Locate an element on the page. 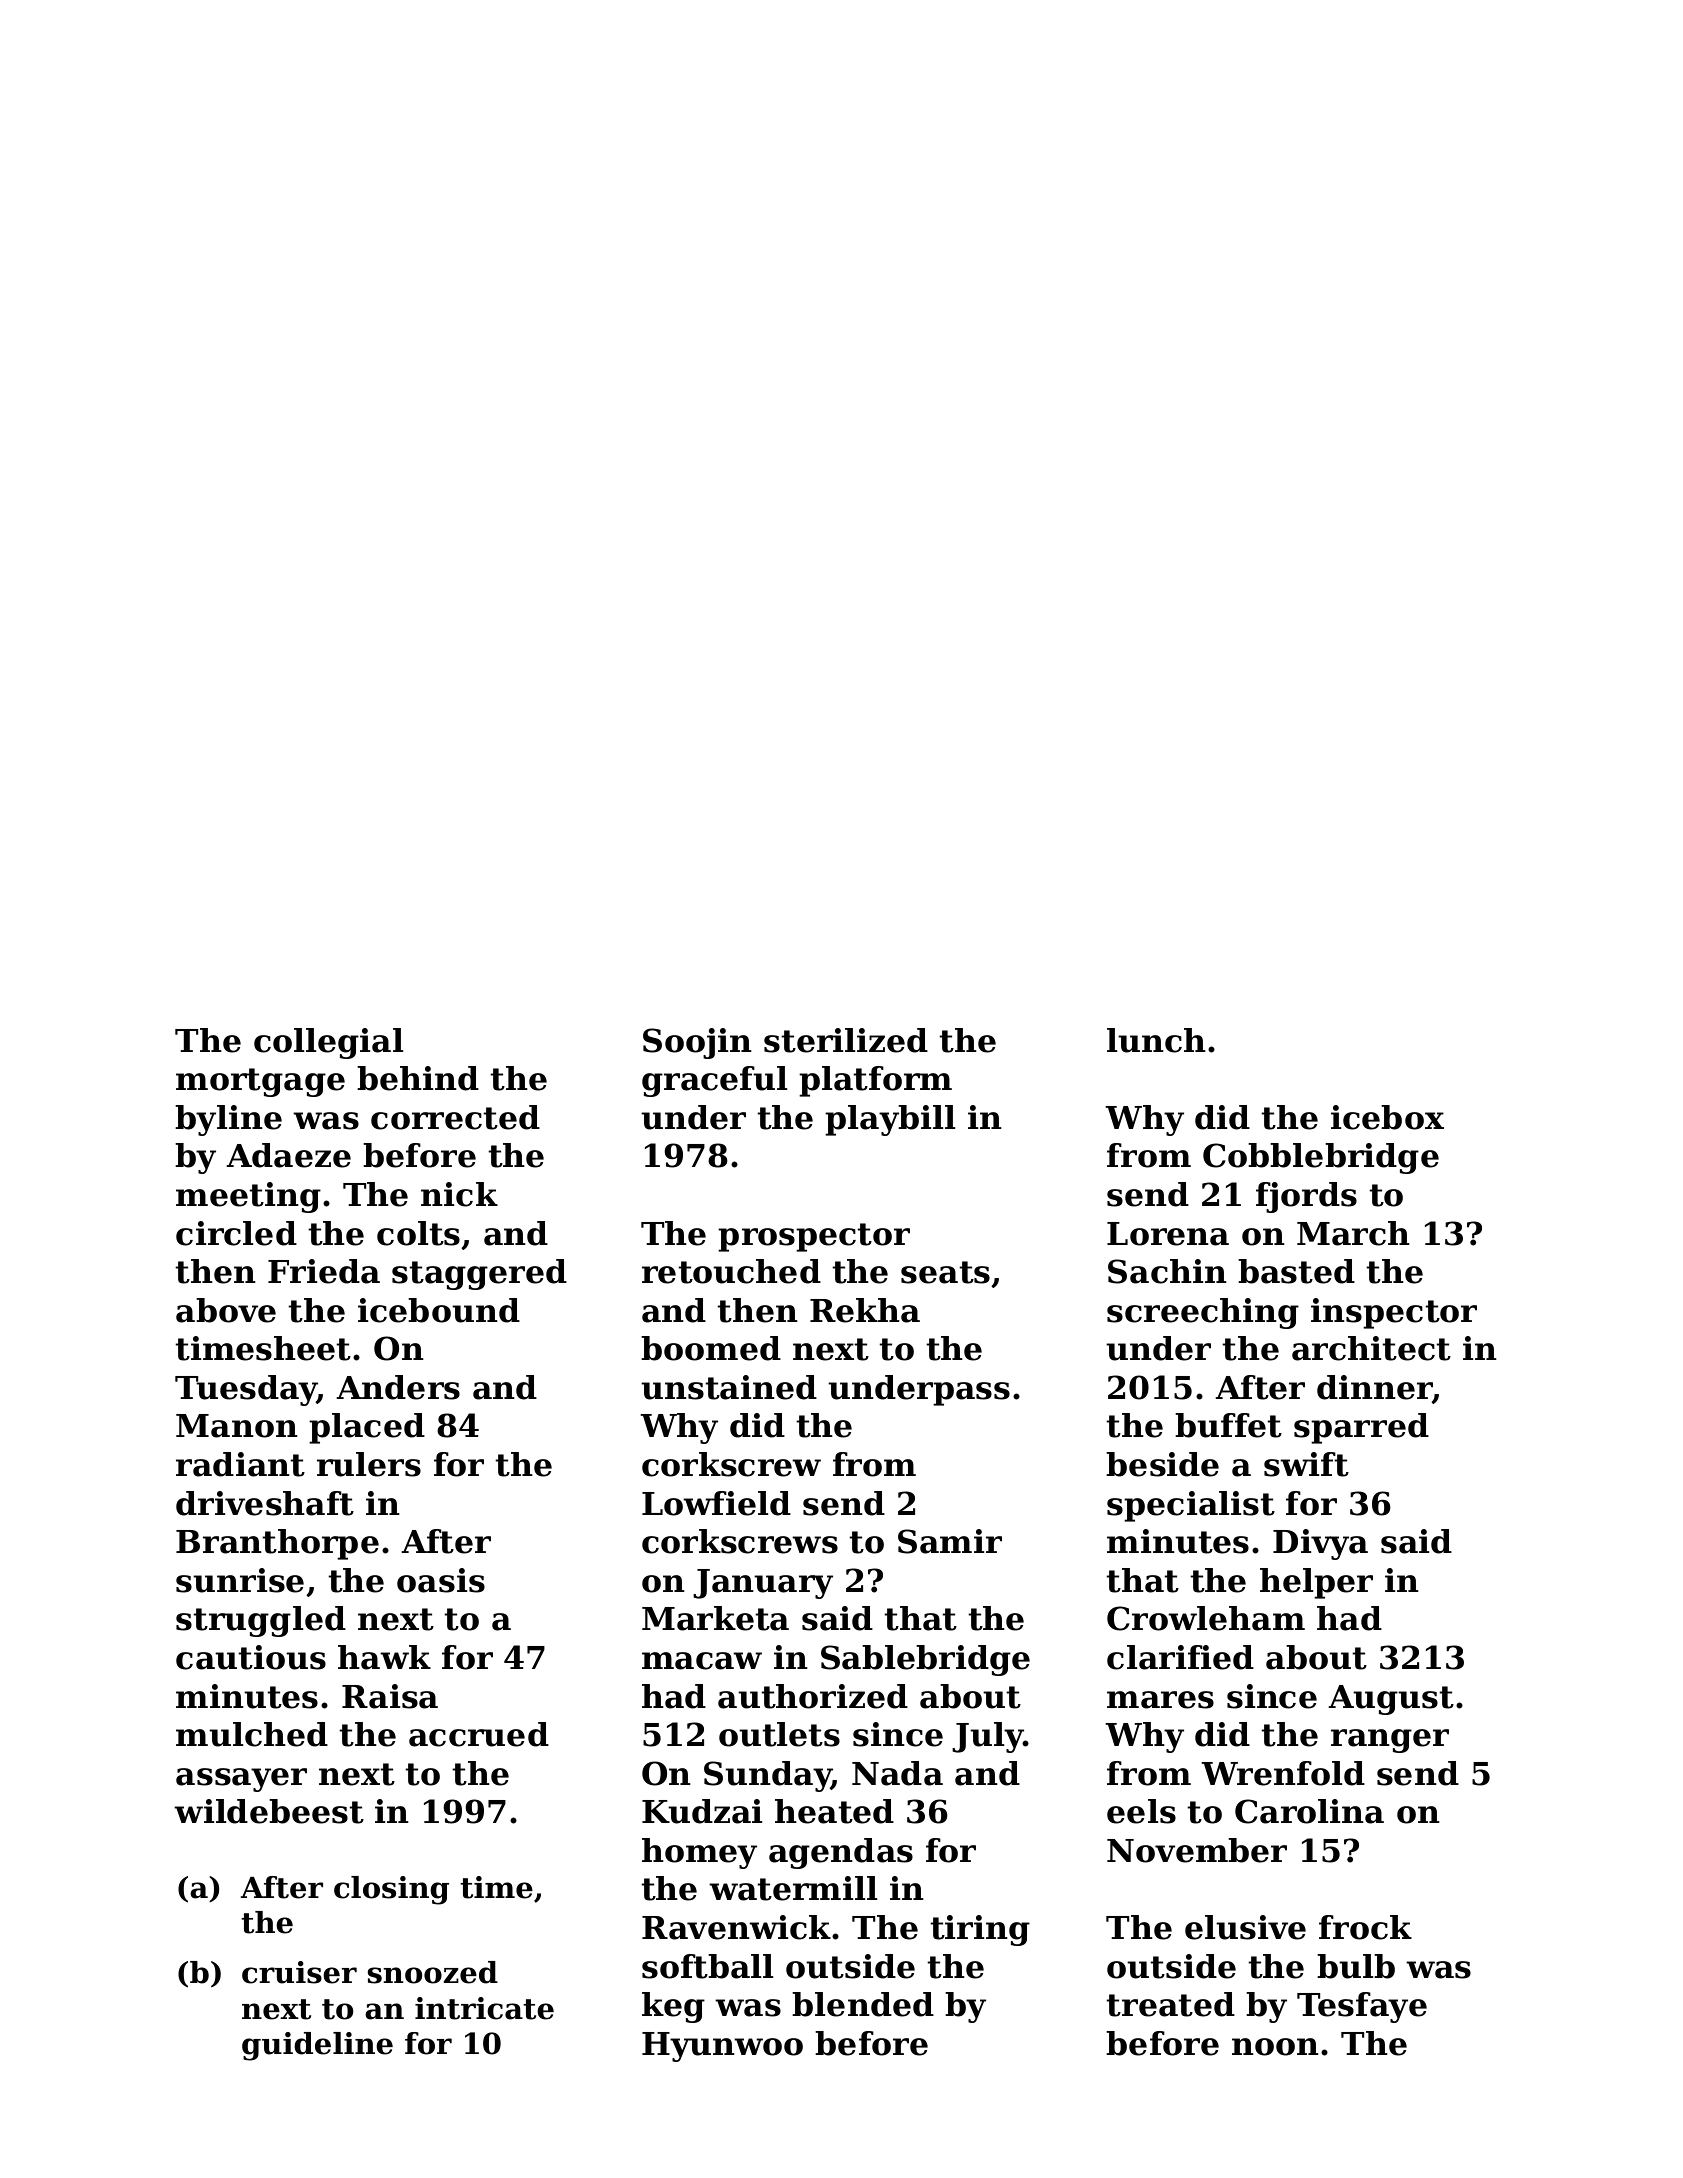 The height and width of the document is (2178, 1683). corrected is located at coordinates (455, 1117).
